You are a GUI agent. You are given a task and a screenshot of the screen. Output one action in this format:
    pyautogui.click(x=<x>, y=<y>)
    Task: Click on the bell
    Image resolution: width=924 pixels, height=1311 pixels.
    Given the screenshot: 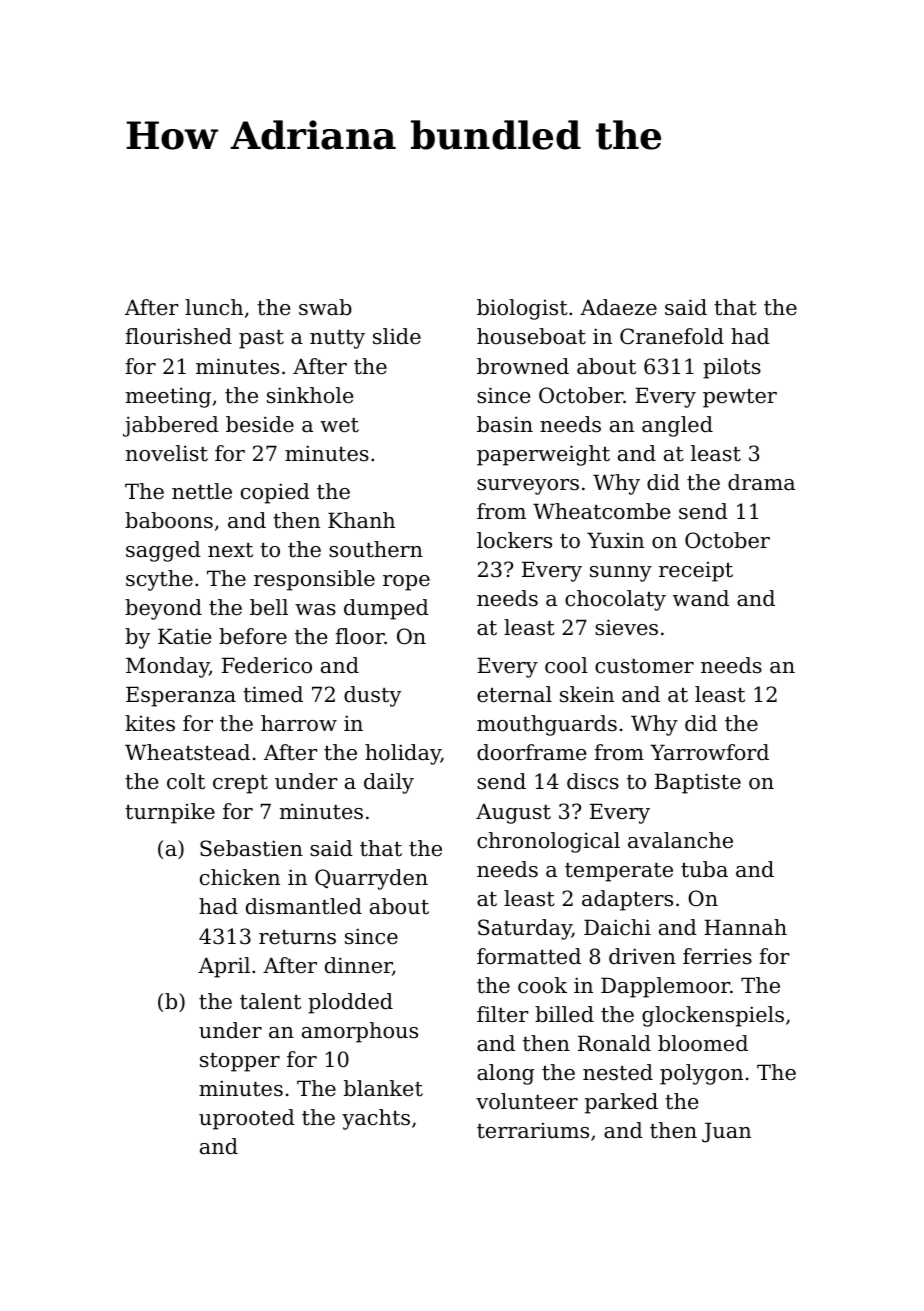 What is the action you would take?
    pyautogui.click(x=269, y=607)
